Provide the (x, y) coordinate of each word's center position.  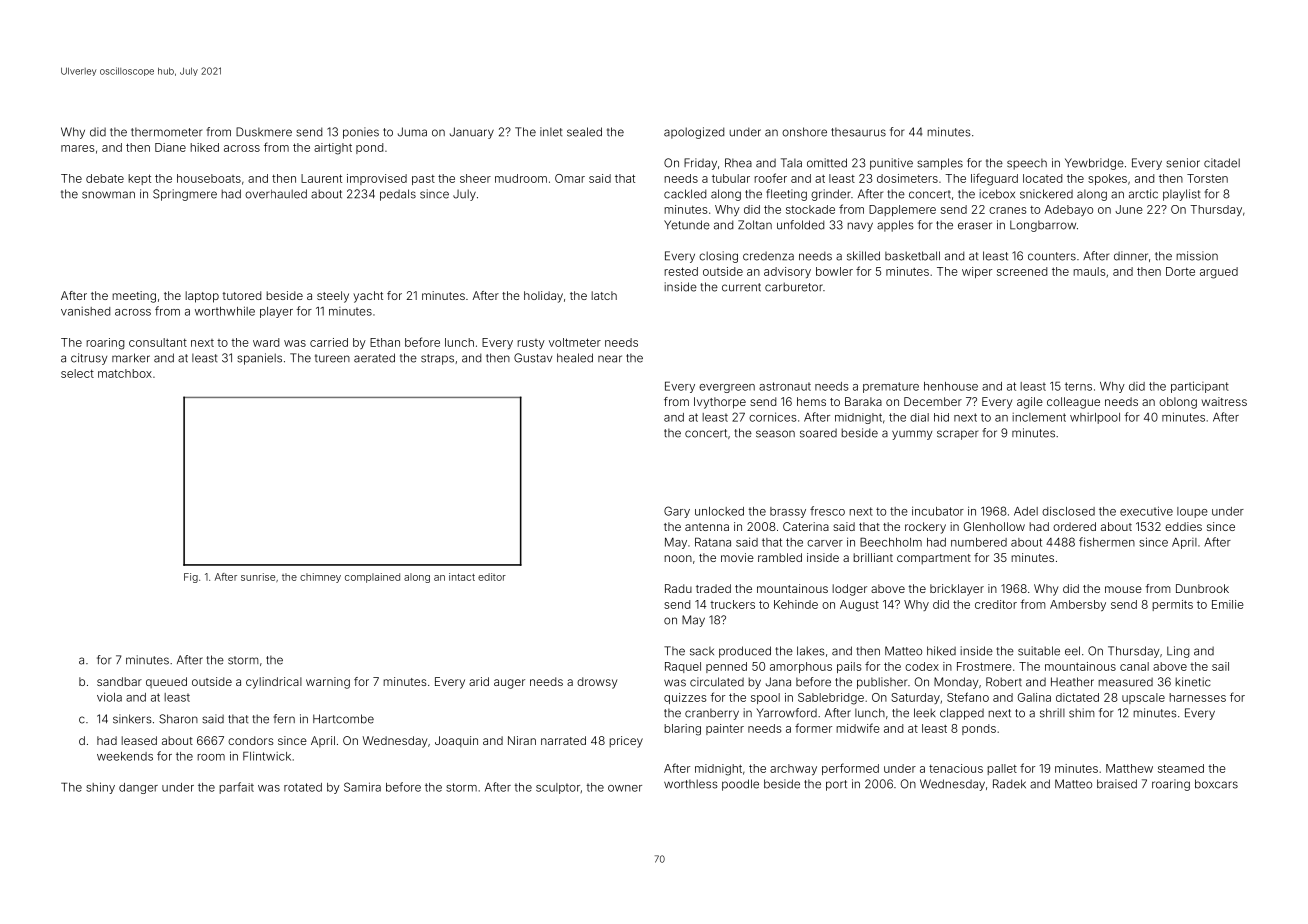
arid (479, 681)
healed (575, 358)
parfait (236, 788)
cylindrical (274, 683)
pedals (398, 195)
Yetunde (687, 225)
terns (1078, 386)
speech (1027, 164)
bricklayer (957, 590)
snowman (108, 195)
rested (681, 271)
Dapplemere (902, 210)
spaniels (259, 359)
